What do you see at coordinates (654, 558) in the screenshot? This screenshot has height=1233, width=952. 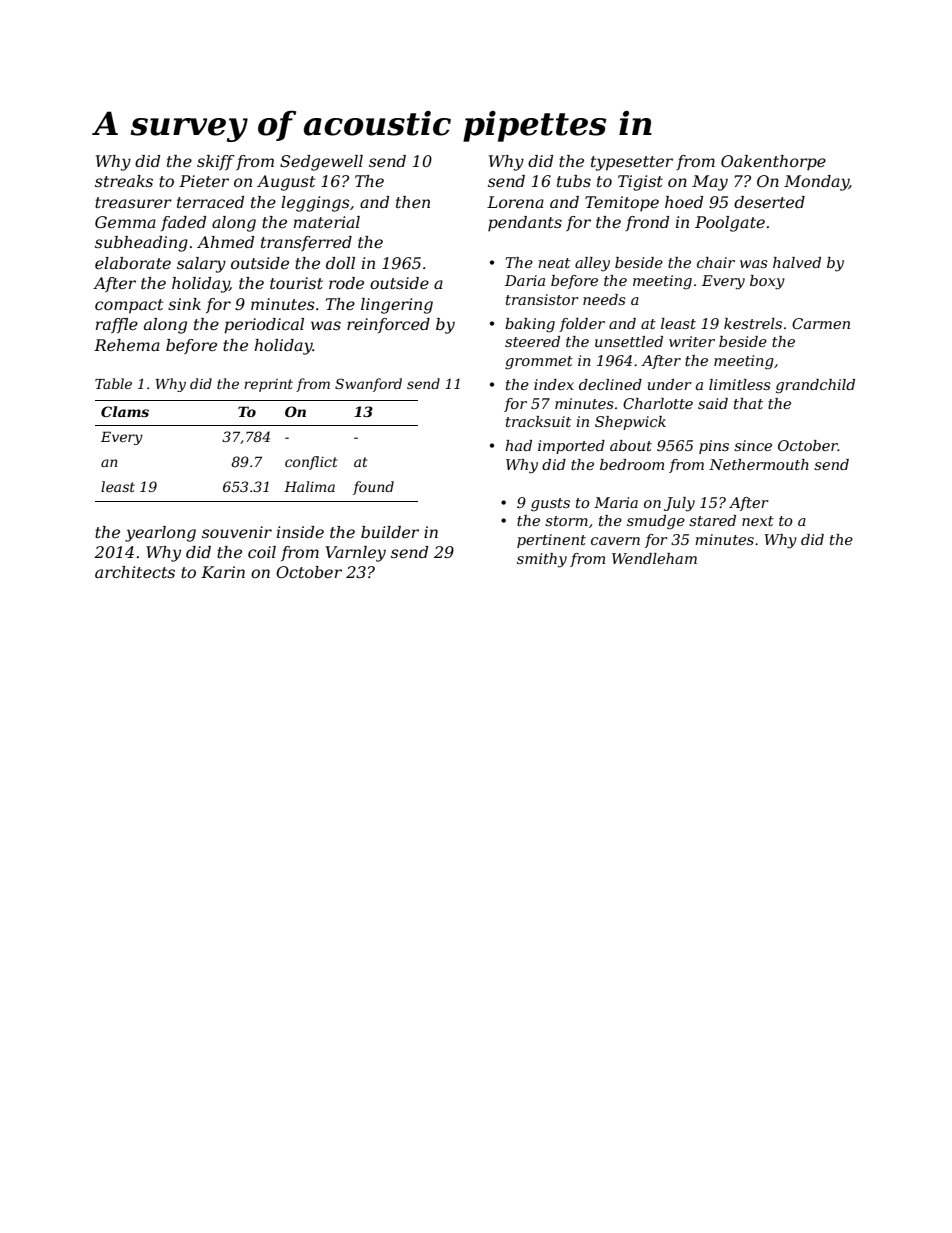 I see `Wendleham` at bounding box center [654, 558].
